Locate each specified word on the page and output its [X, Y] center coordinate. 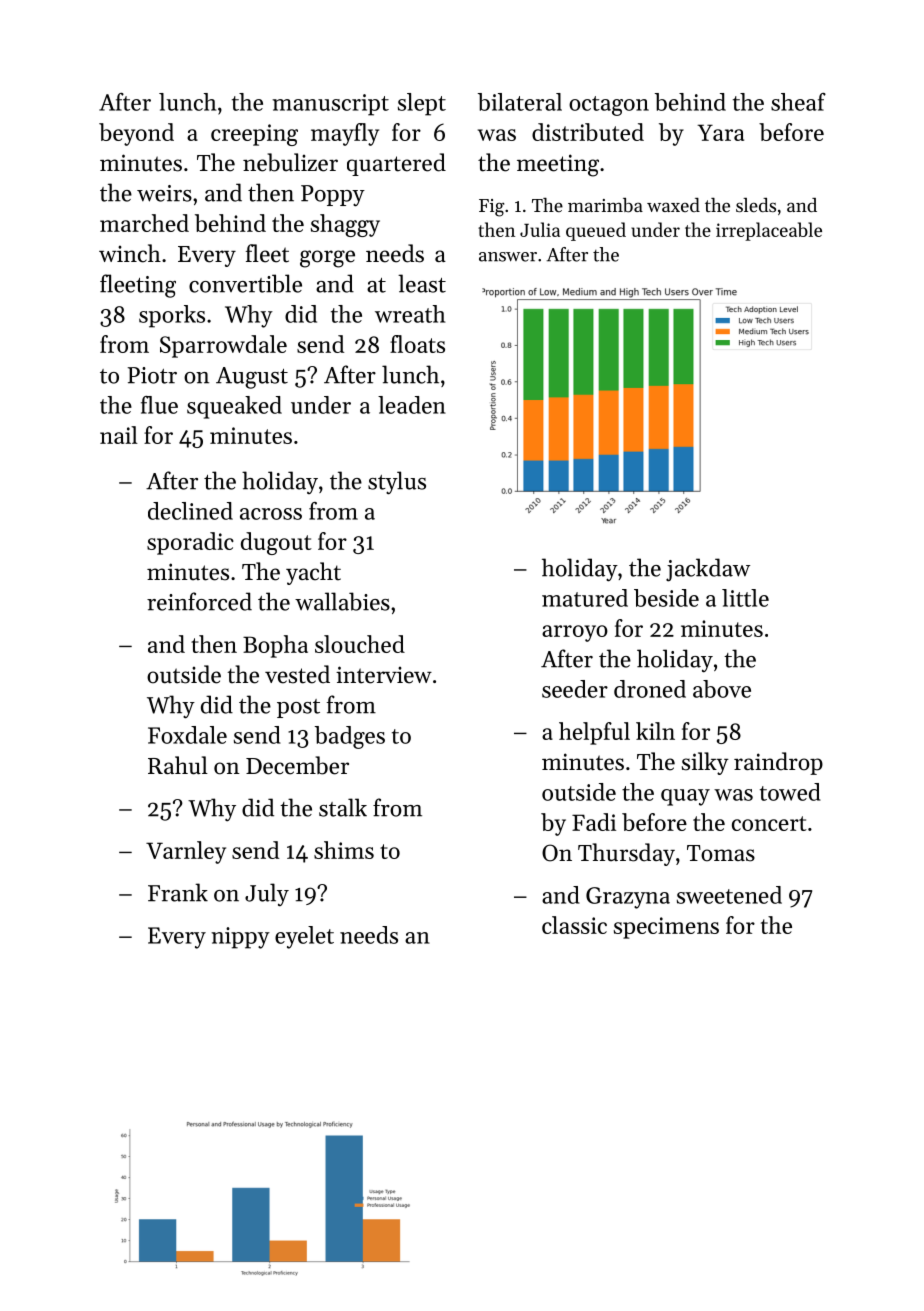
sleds [756, 205]
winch [130, 253]
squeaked [234, 407]
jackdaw [708, 570]
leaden [412, 405]
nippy [240, 938]
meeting [558, 165]
